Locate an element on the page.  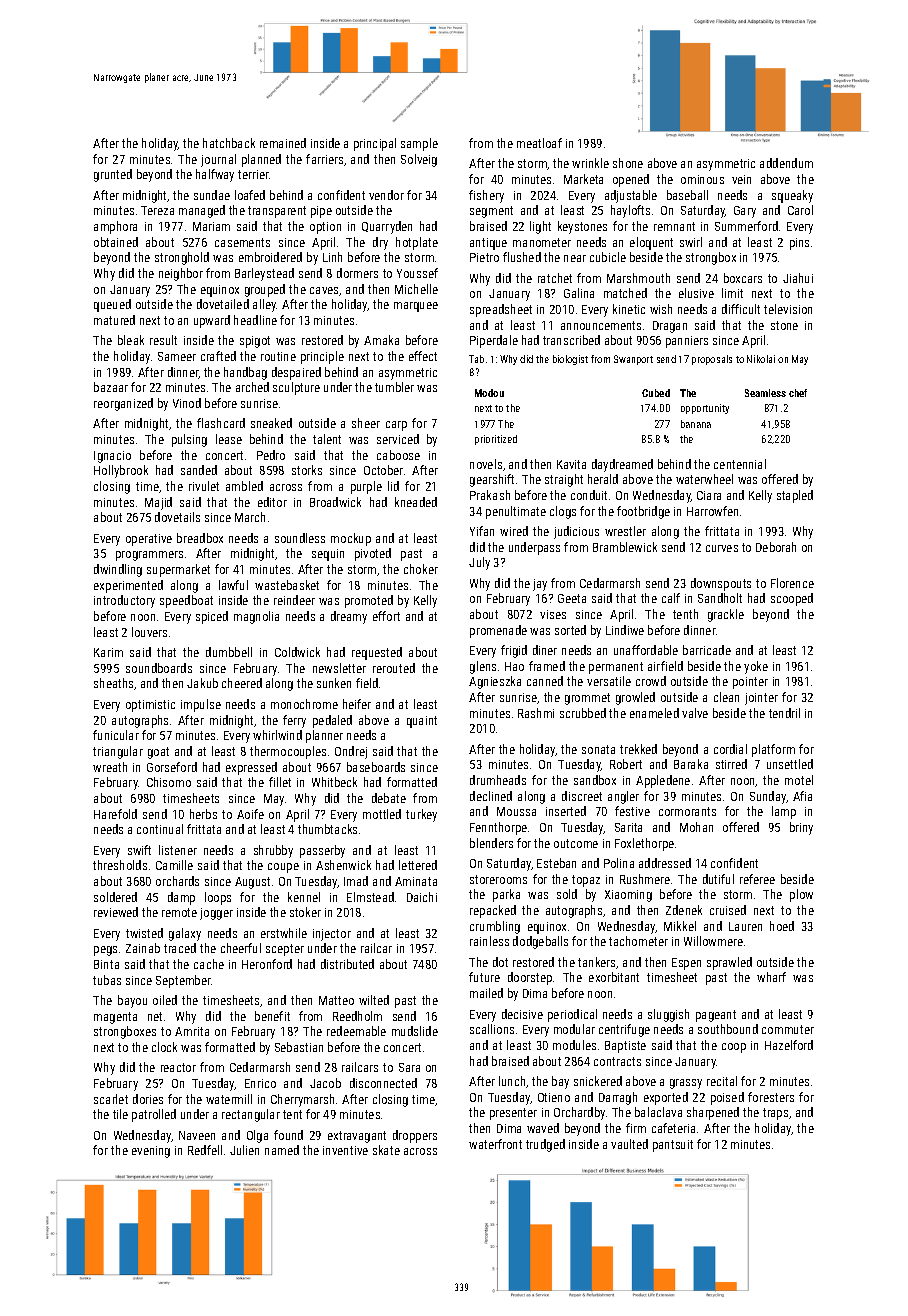
benefit is located at coordinates (272, 1016).
